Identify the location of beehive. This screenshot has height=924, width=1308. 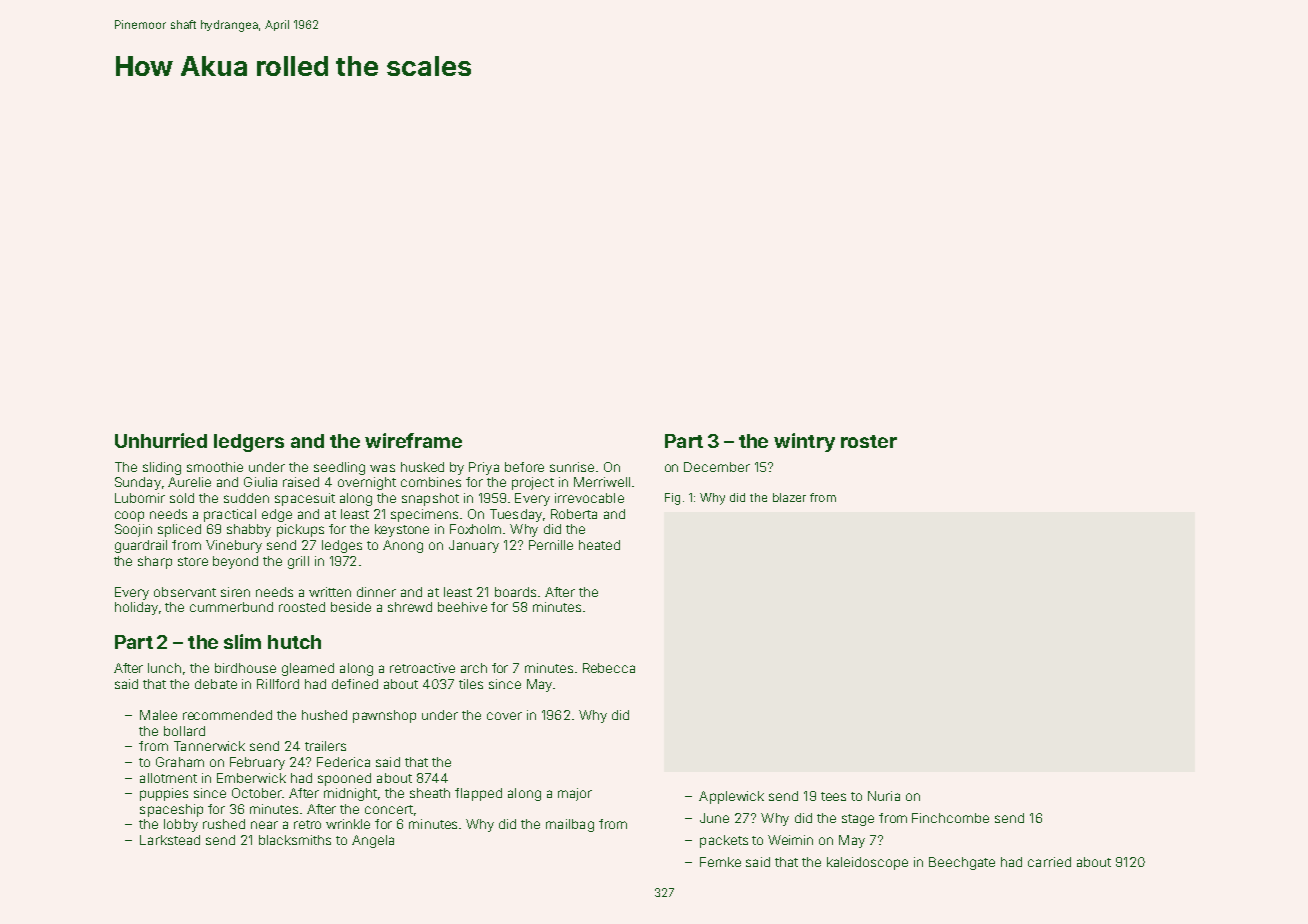
(462, 607).
